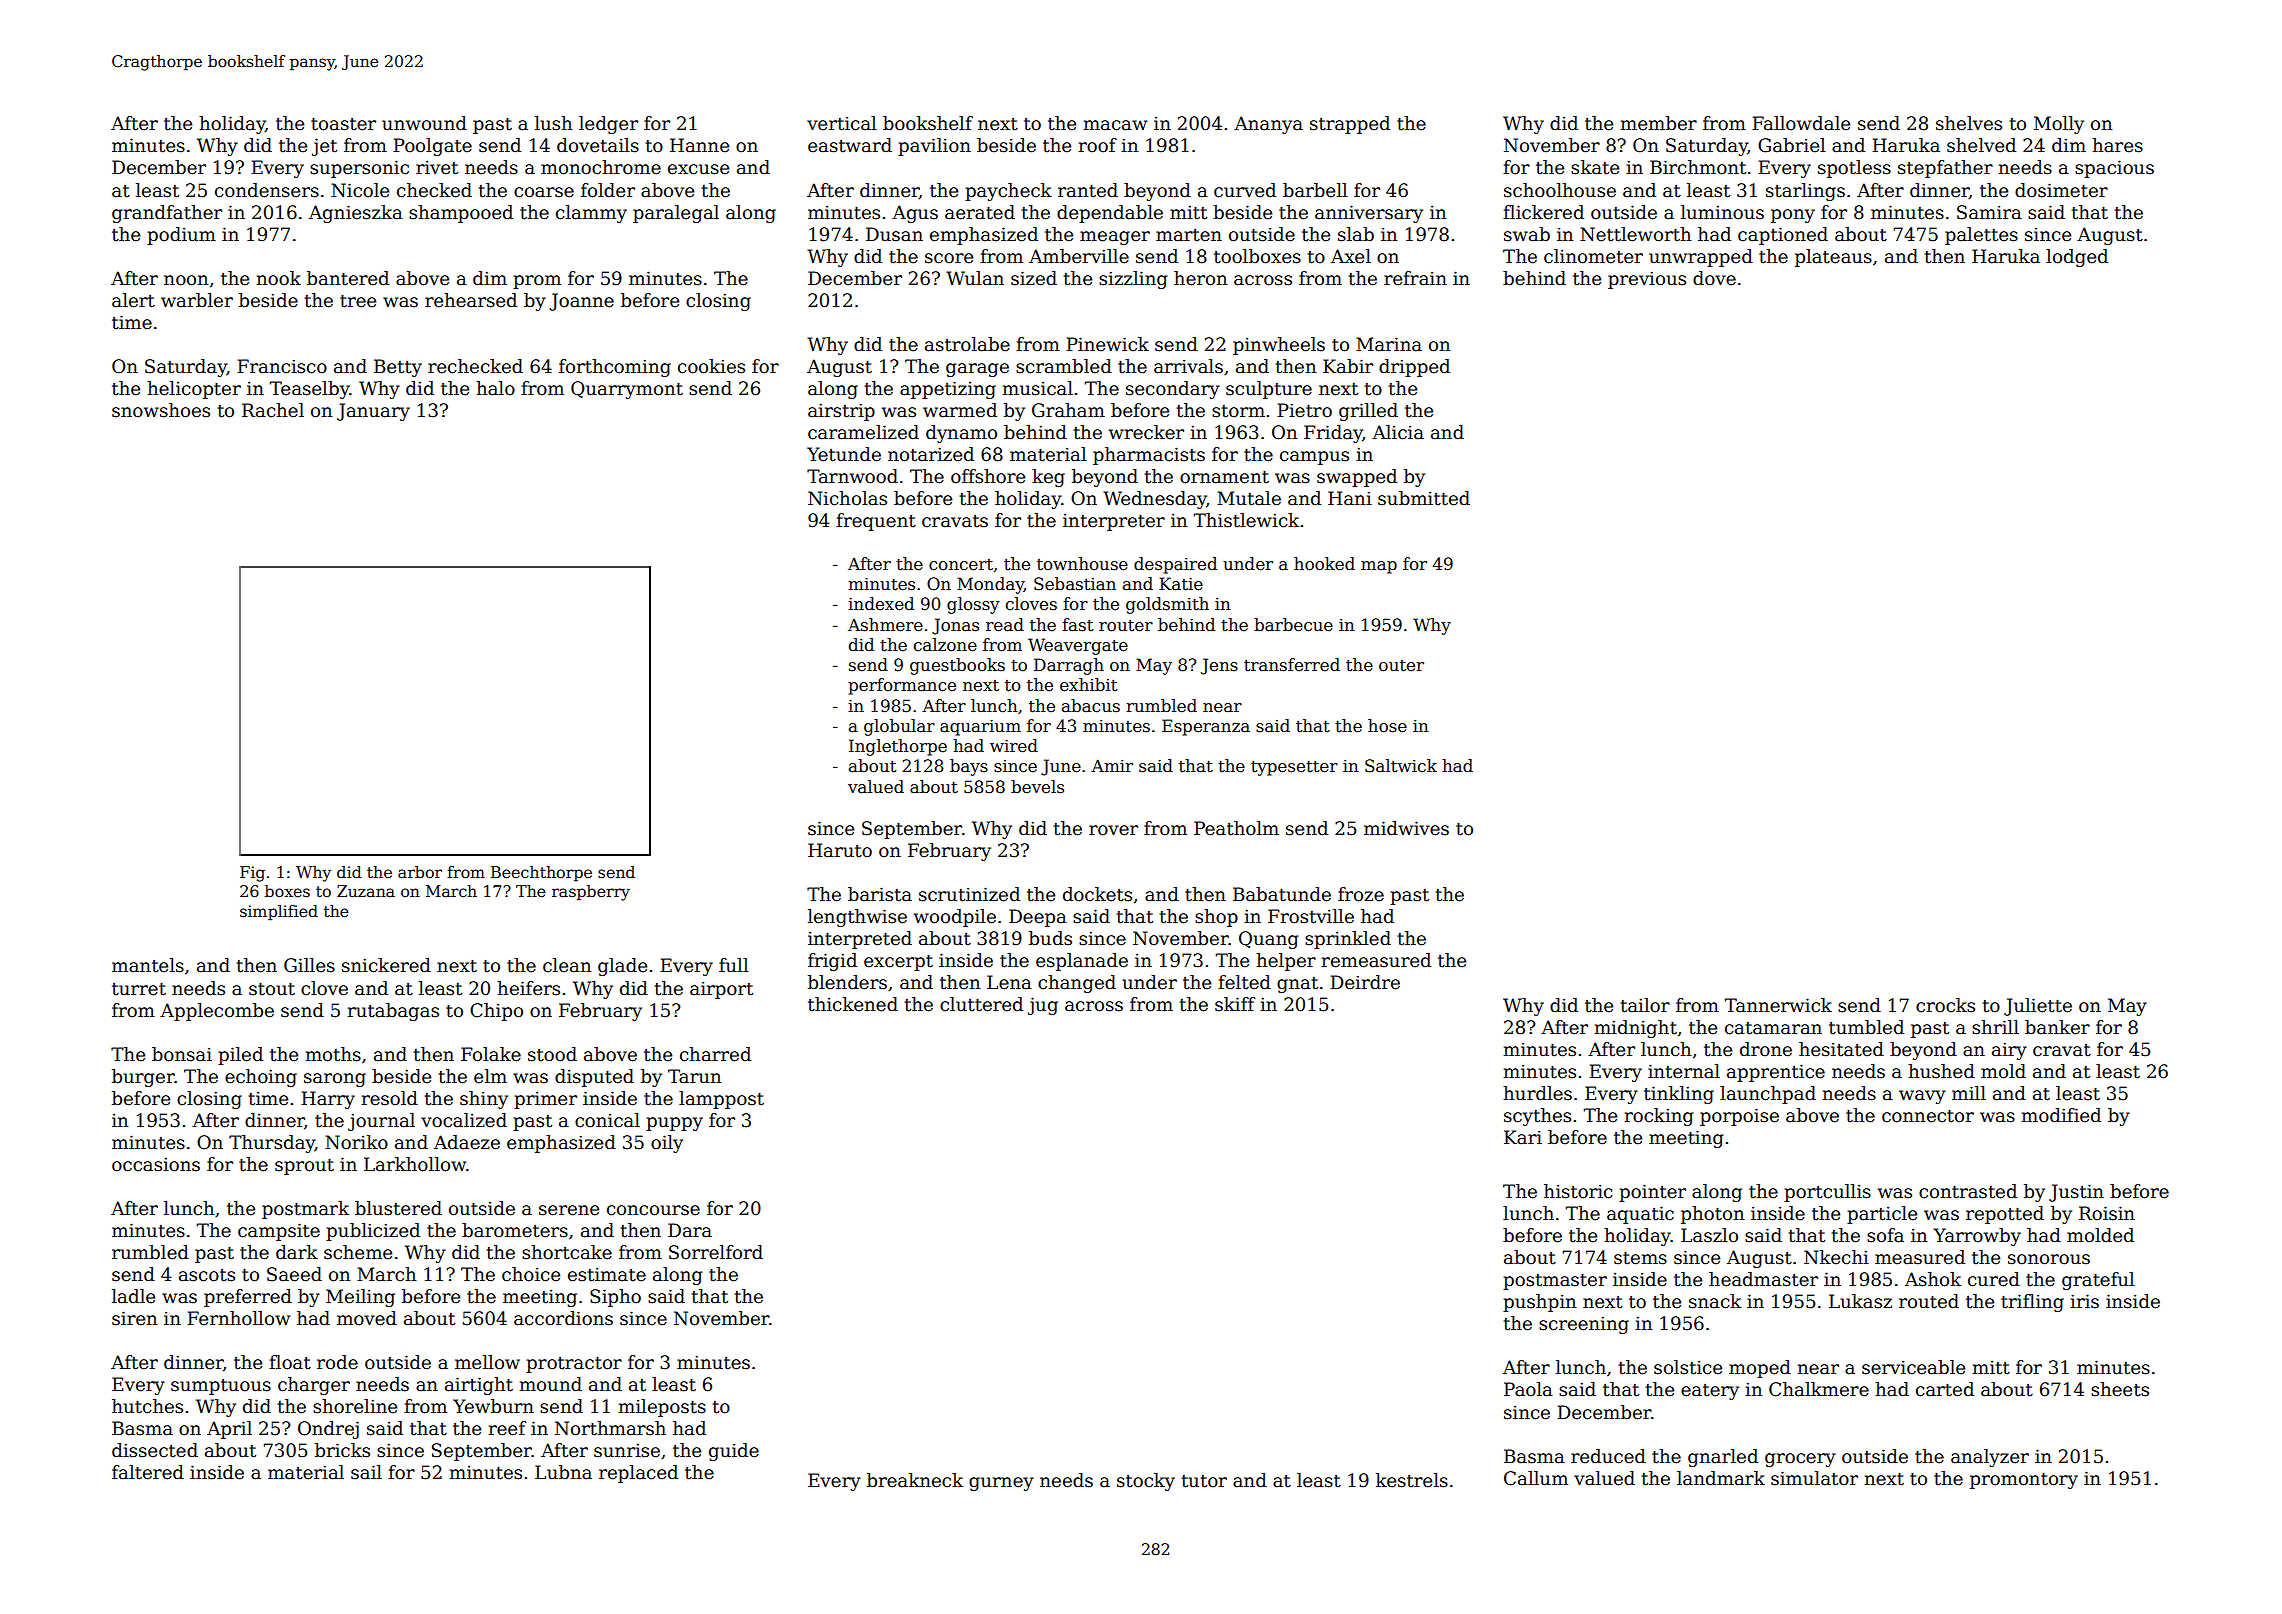  Describe the element at coordinates (885, 625) in the screenshot. I see `Ashmere` at that location.
